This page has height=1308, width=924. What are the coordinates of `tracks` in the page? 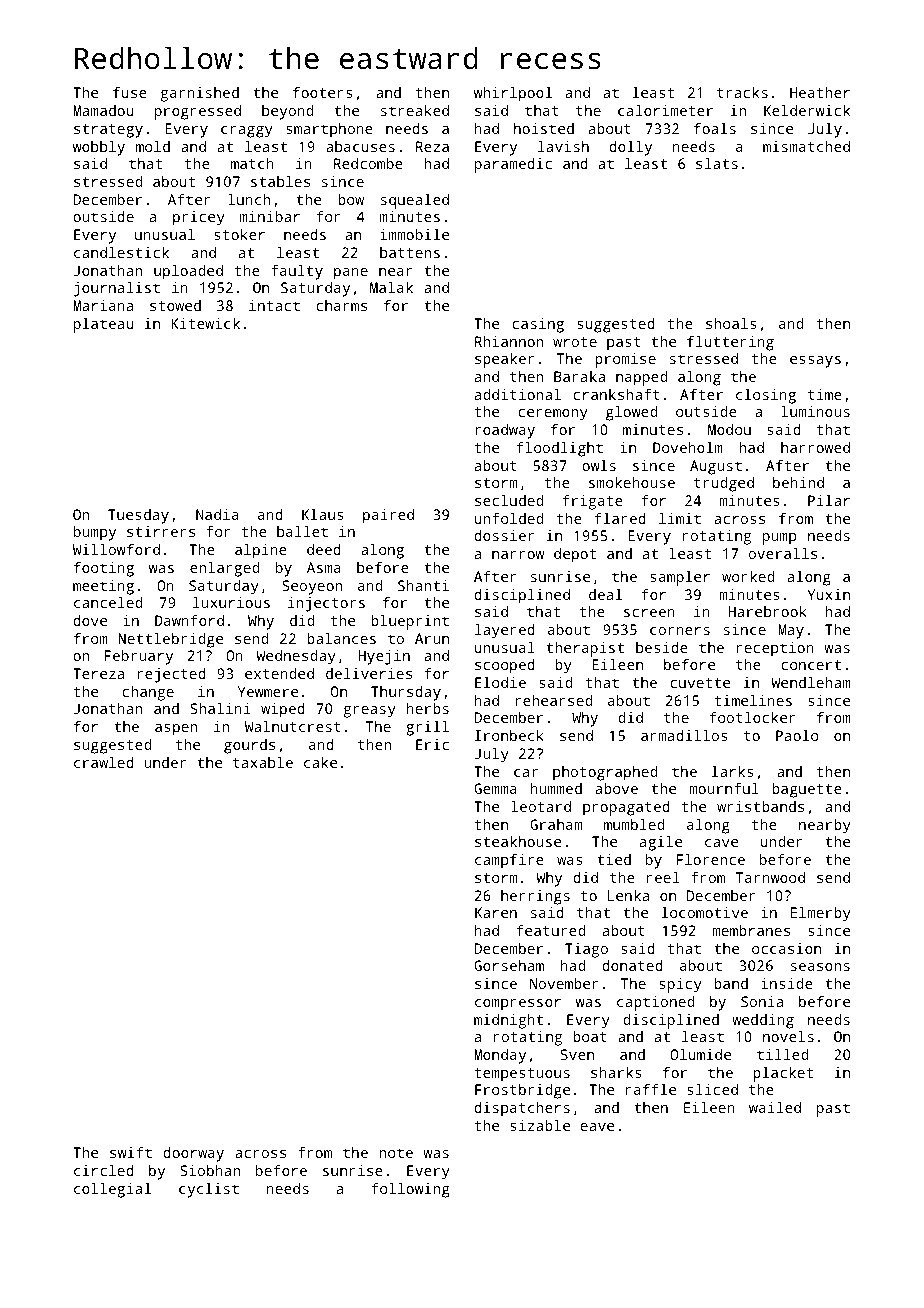 It's located at (742, 92).
